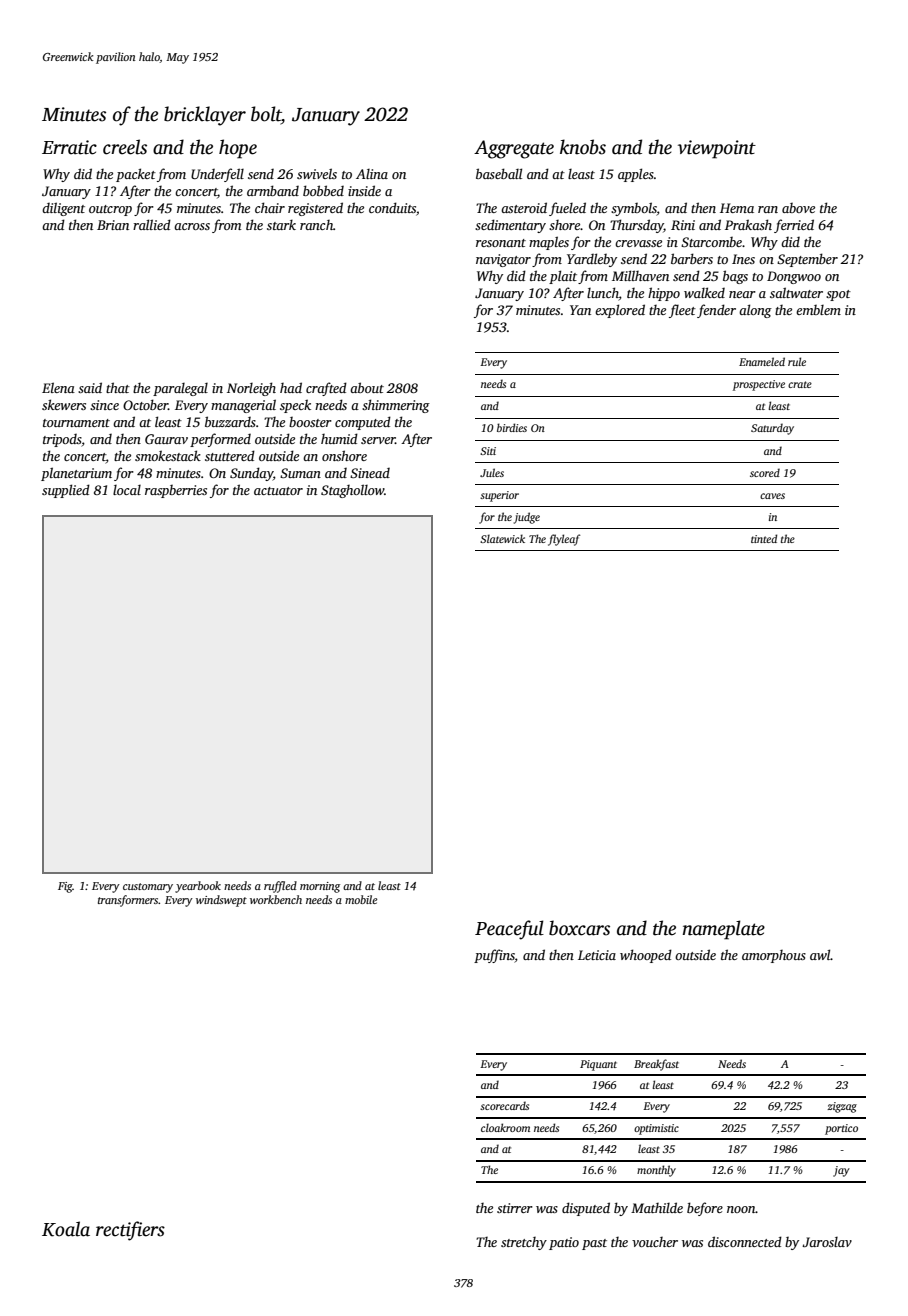 The height and width of the screenshot is (1316, 908). What do you see at coordinates (65, 887) in the screenshot?
I see `Fig` at bounding box center [65, 887].
